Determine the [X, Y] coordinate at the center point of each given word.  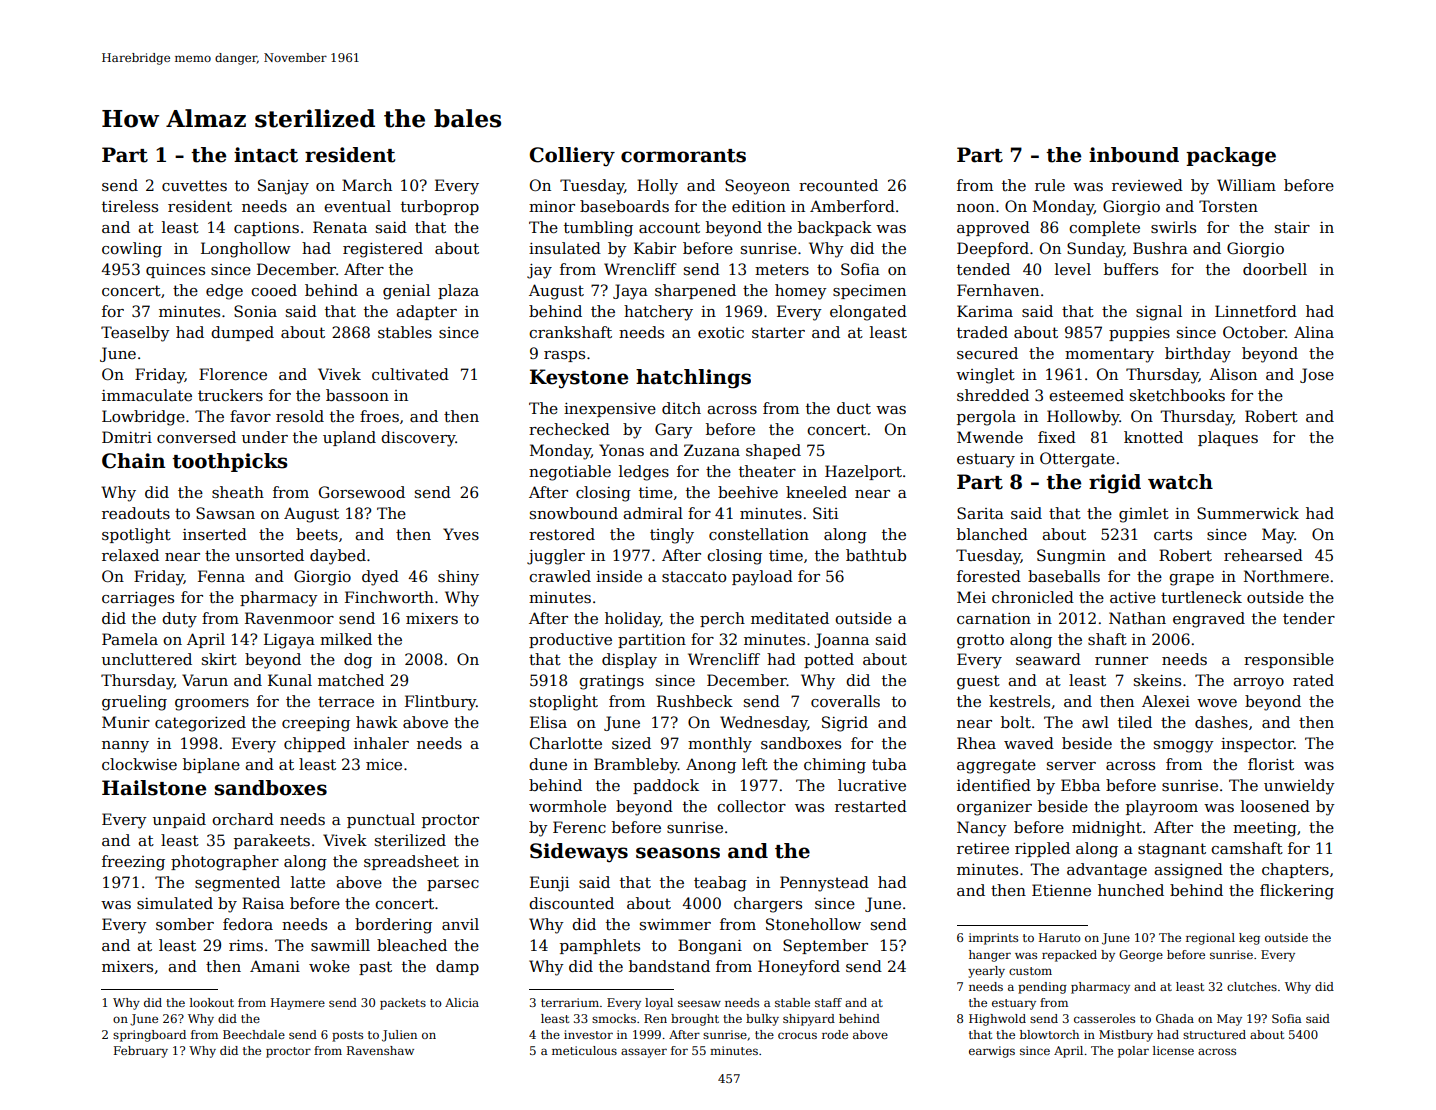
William [1246, 185]
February [141, 1052]
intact [266, 155]
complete [1104, 228]
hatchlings [693, 379]
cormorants [683, 156]
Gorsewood [362, 492]
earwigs [992, 1052]
